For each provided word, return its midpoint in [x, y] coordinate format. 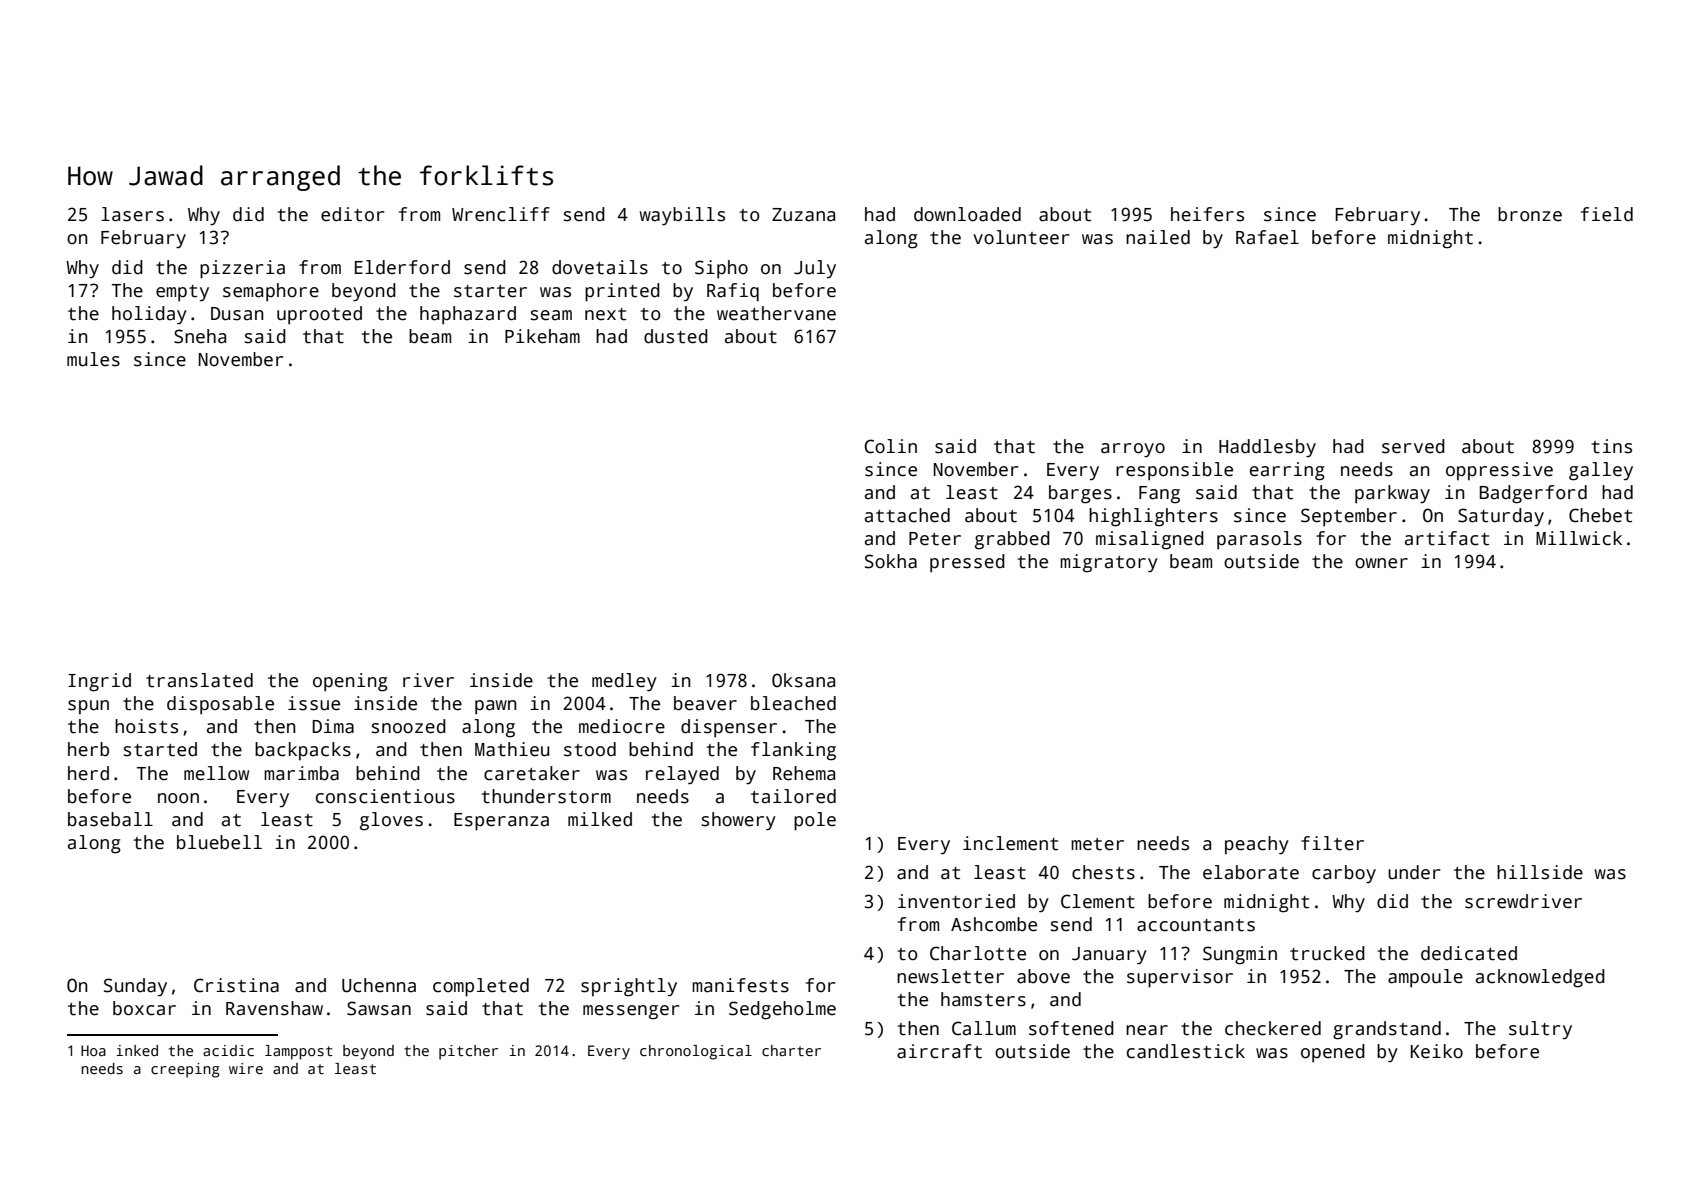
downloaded [967, 214]
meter [1097, 844]
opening [350, 682]
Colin [890, 446]
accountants [1196, 925]
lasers [132, 214]
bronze [1530, 214]
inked [137, 1050]
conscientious [385, 796]
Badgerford [1533, 494]
